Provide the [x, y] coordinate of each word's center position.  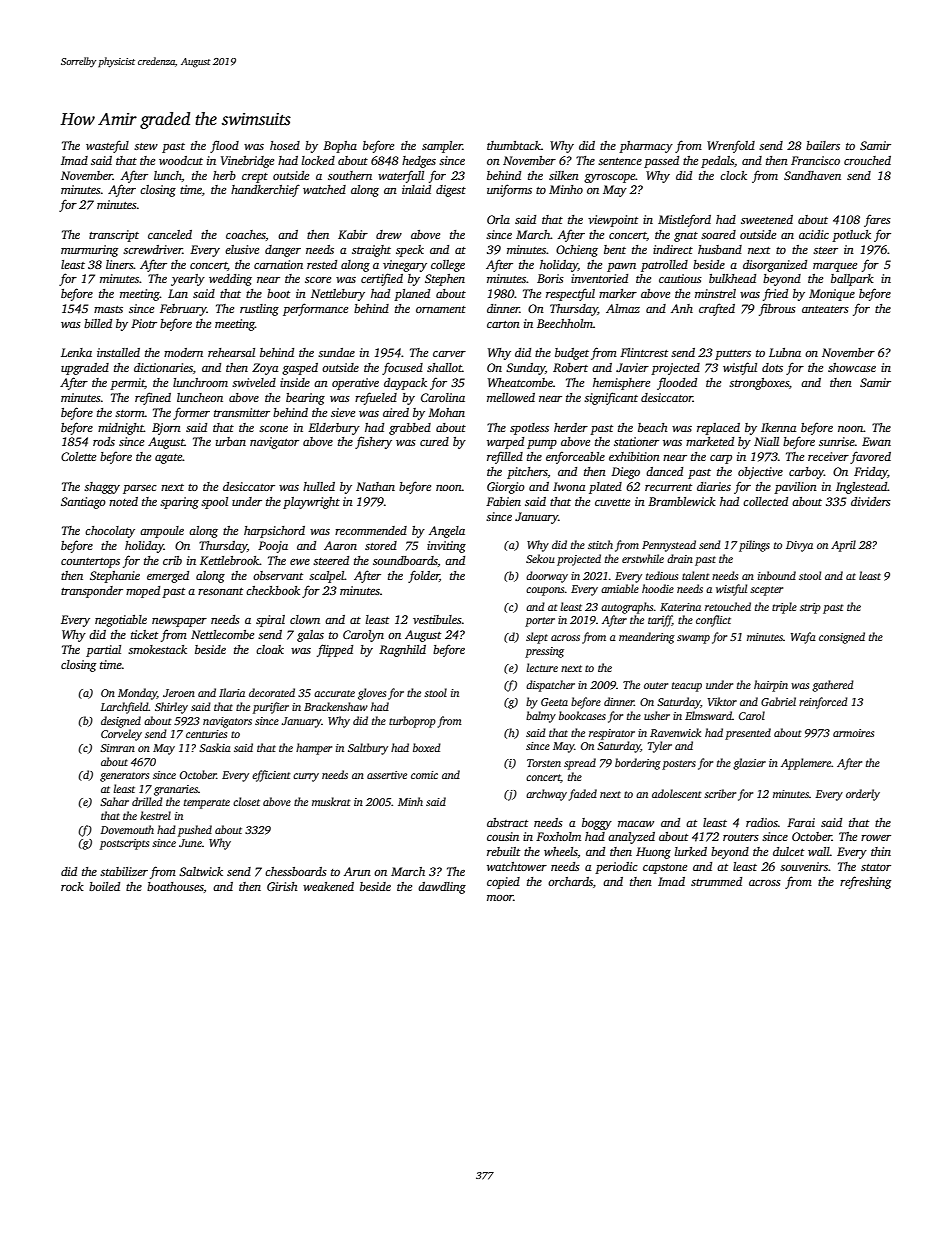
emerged [168, 577]
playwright [311, 503]
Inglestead [862, 488]
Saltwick [201, 871]
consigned [842, 638]
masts [108, 309]
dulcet [788, 851]
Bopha [340, 147]
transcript [114, 236]
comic [424, 775]
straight [371, 251]
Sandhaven [812, 175]
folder [424, 576]
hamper [314, 749]
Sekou [540, 558]
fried [775, 294]
